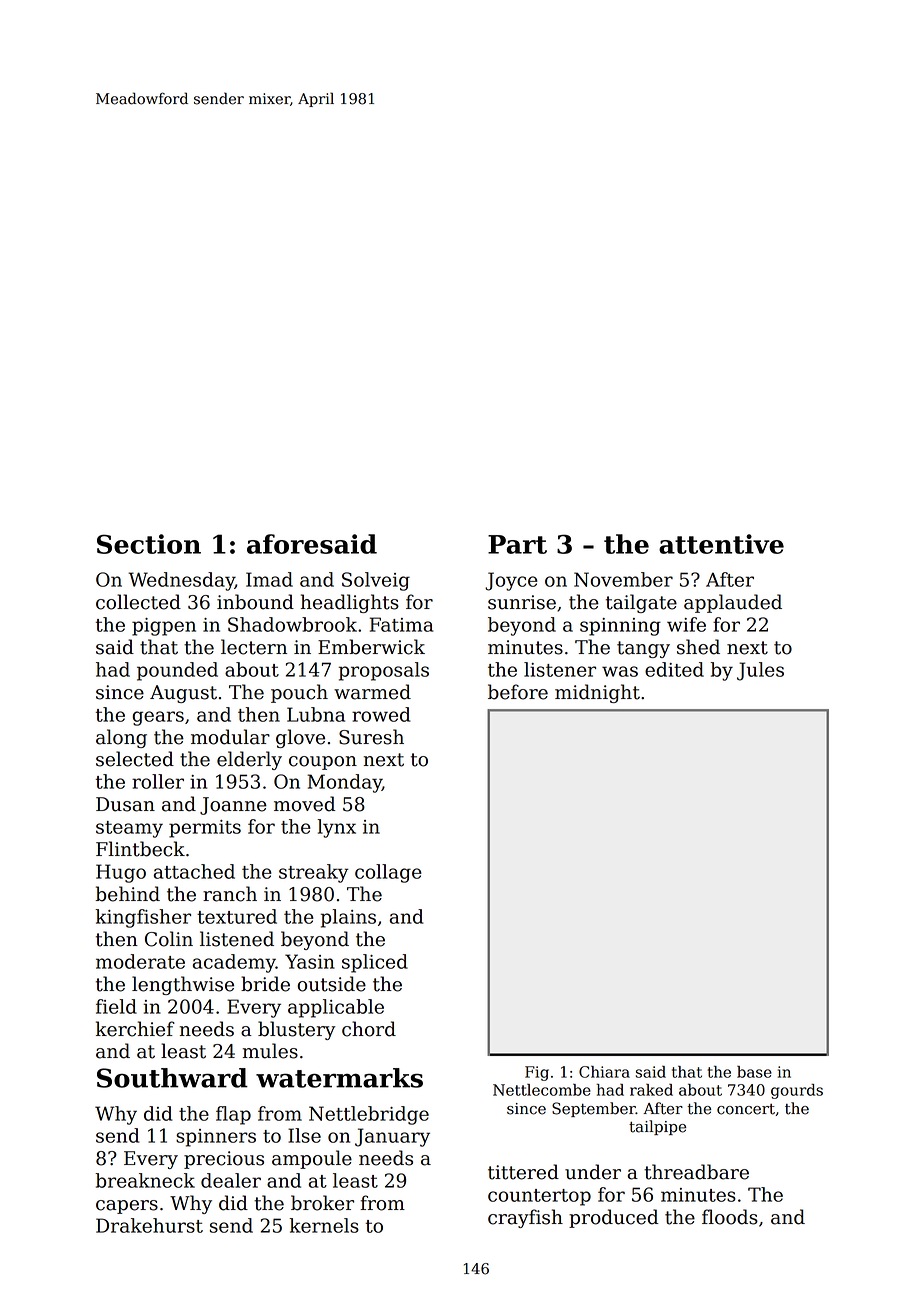 Image resolution: width=924 pixels, height=1311 pixels. What do you see at coordinates (350, 603) in the screenshot?
I see `headlights` at bounding box center [350, 603].
